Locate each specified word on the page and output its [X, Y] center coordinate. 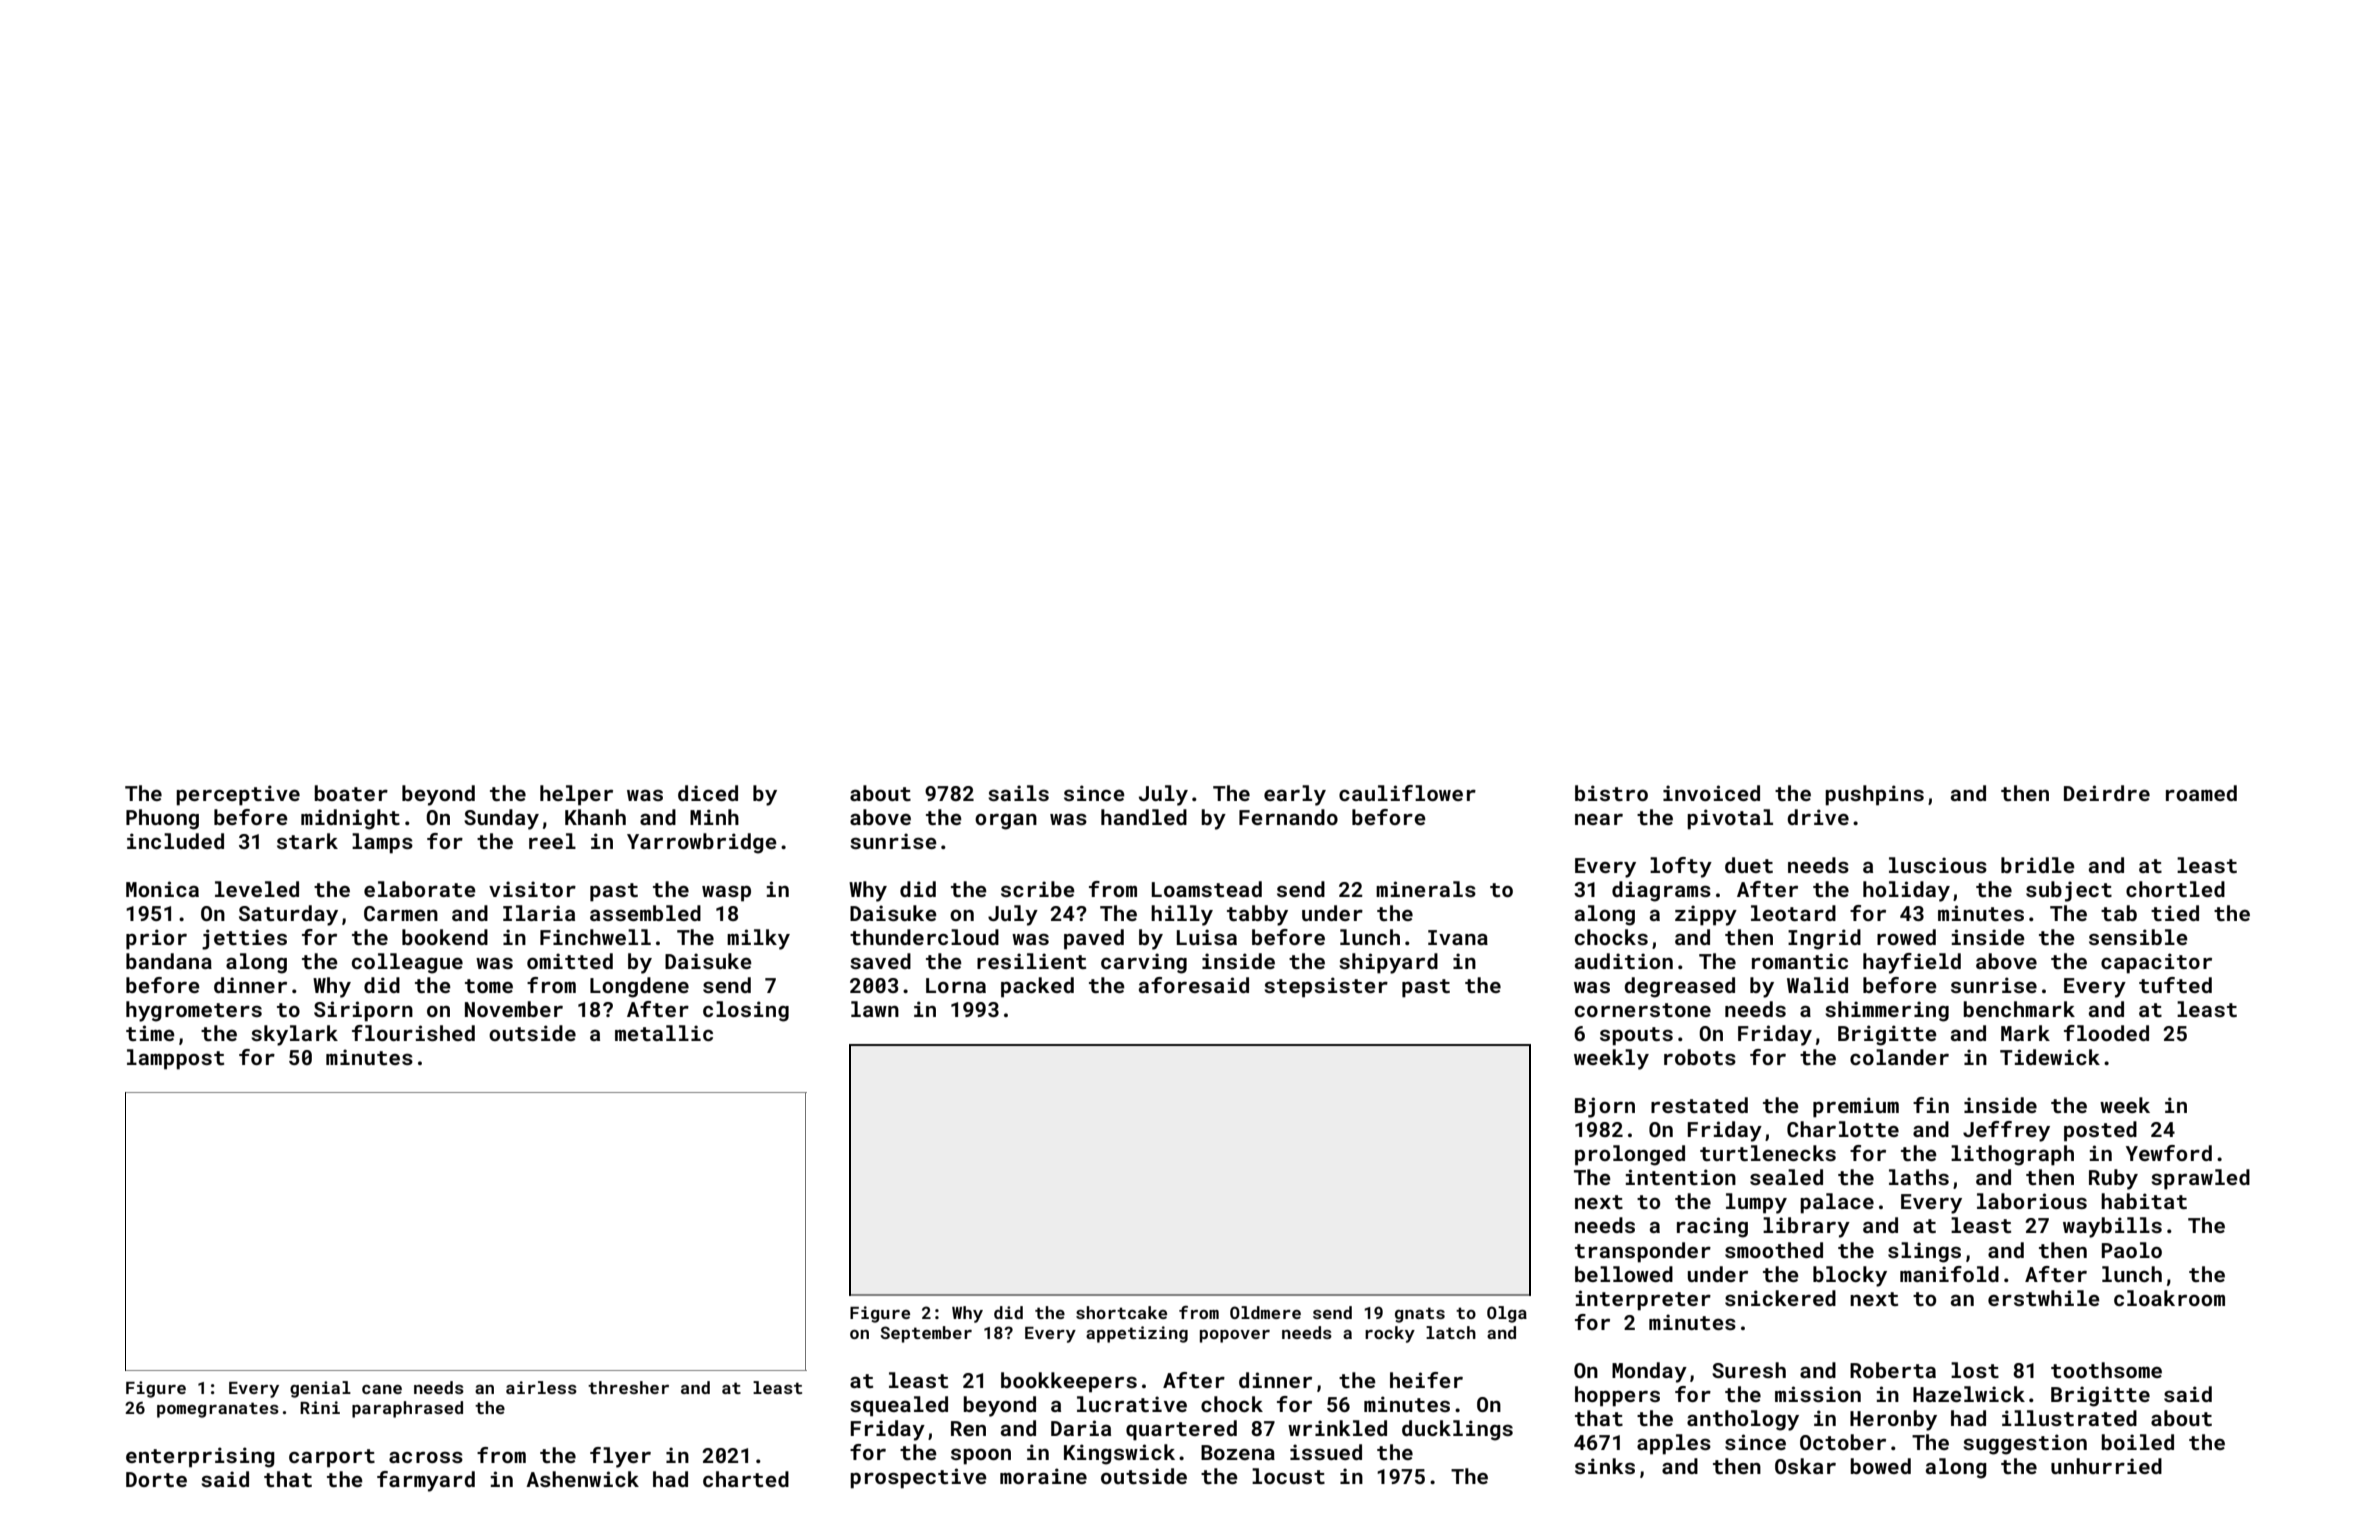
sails [1018, 793]
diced [708, 793]
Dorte [156, 1479]
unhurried [2106, 1466]
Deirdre [2107, 793]
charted [746, 1479]
